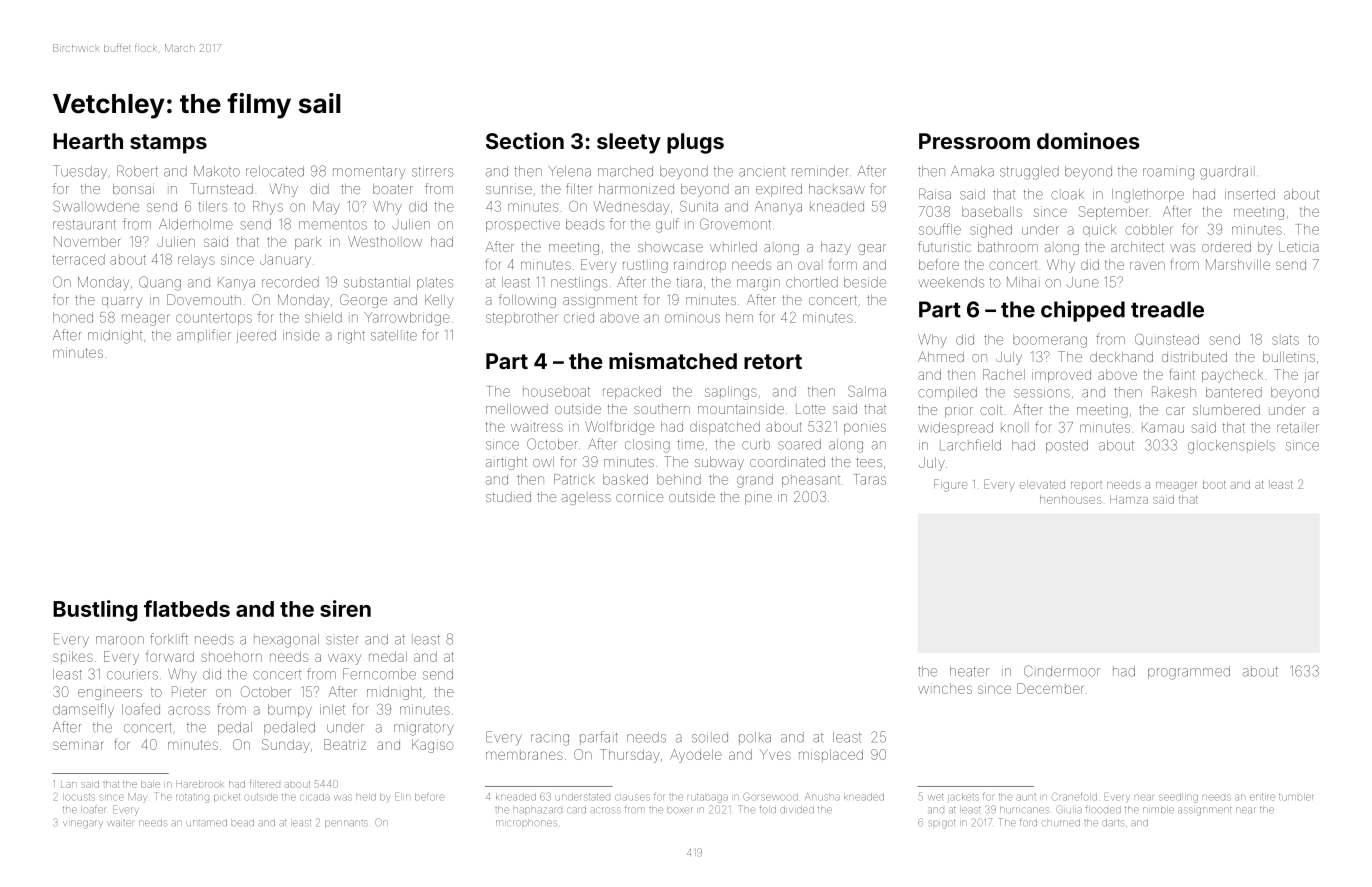 The height and width of the screenshot is (887, 1372). Describe the element at coordinates (1083, 311) in the screenshot. I see `chipped` at that location.
